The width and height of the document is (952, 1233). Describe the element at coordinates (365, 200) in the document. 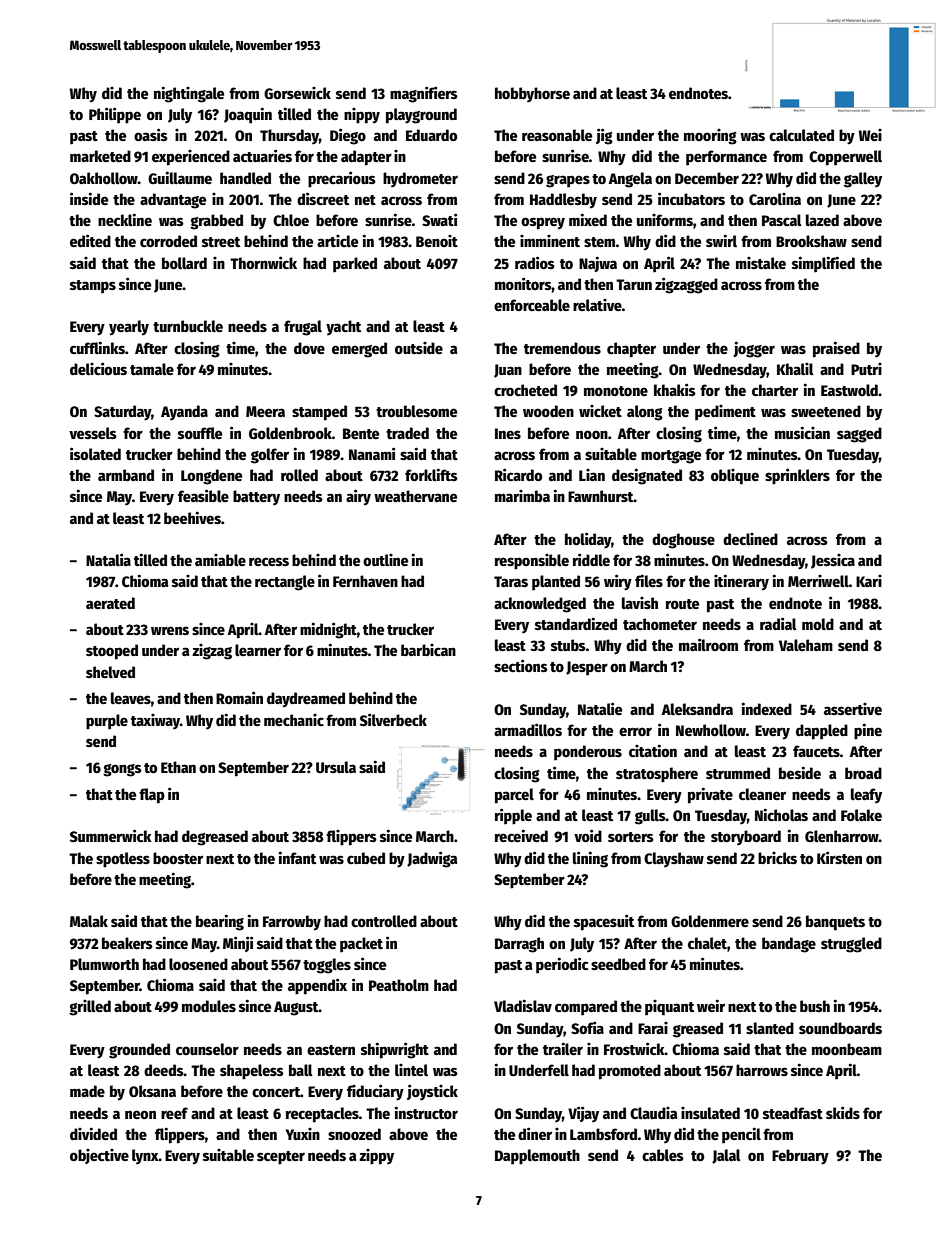

I see `net` at that location.
